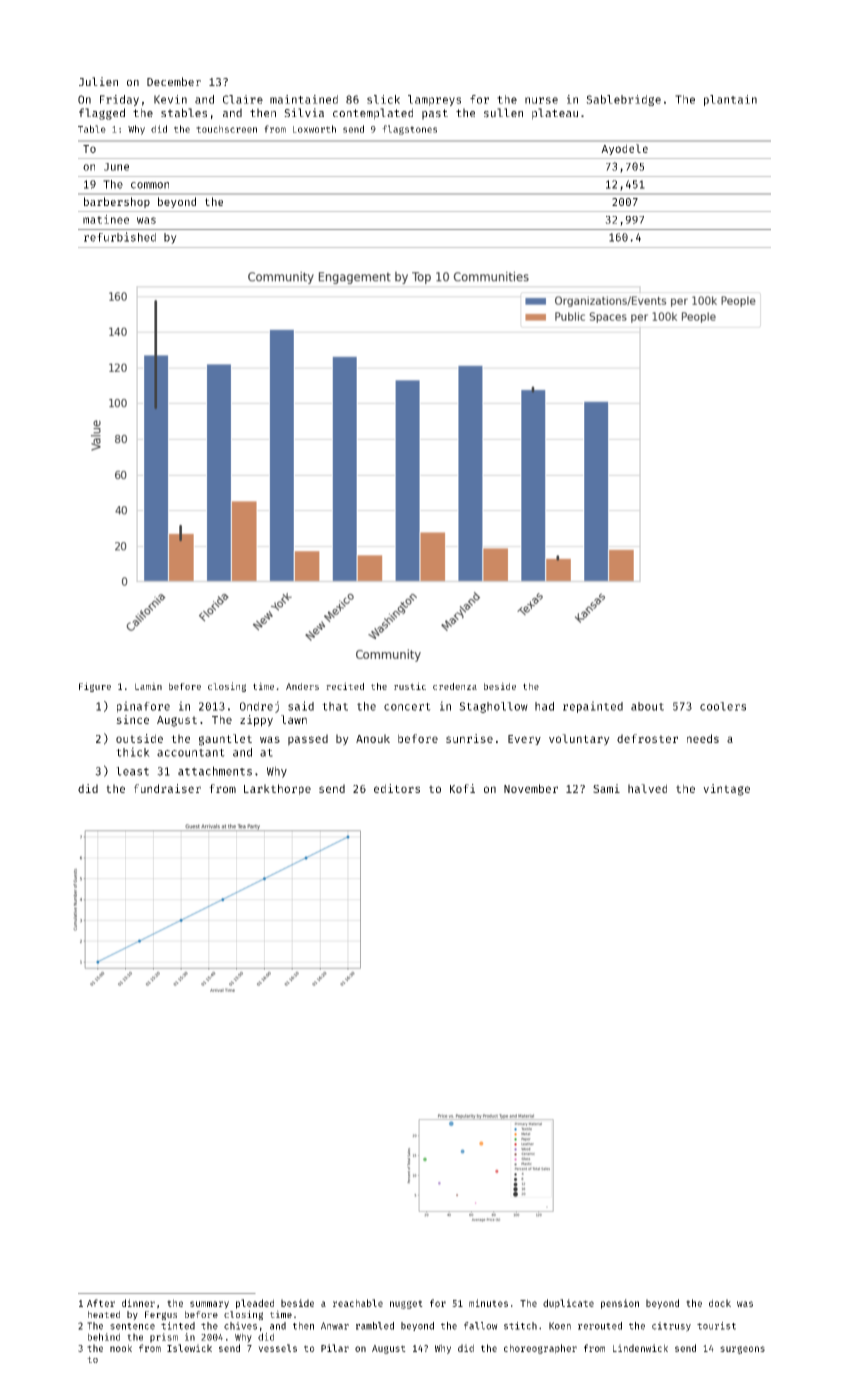 The width and height of the screenshot is (849, 1400). Describe the element at coordinates (726, 790) in the screenshot. I see `vintage` at that location.
